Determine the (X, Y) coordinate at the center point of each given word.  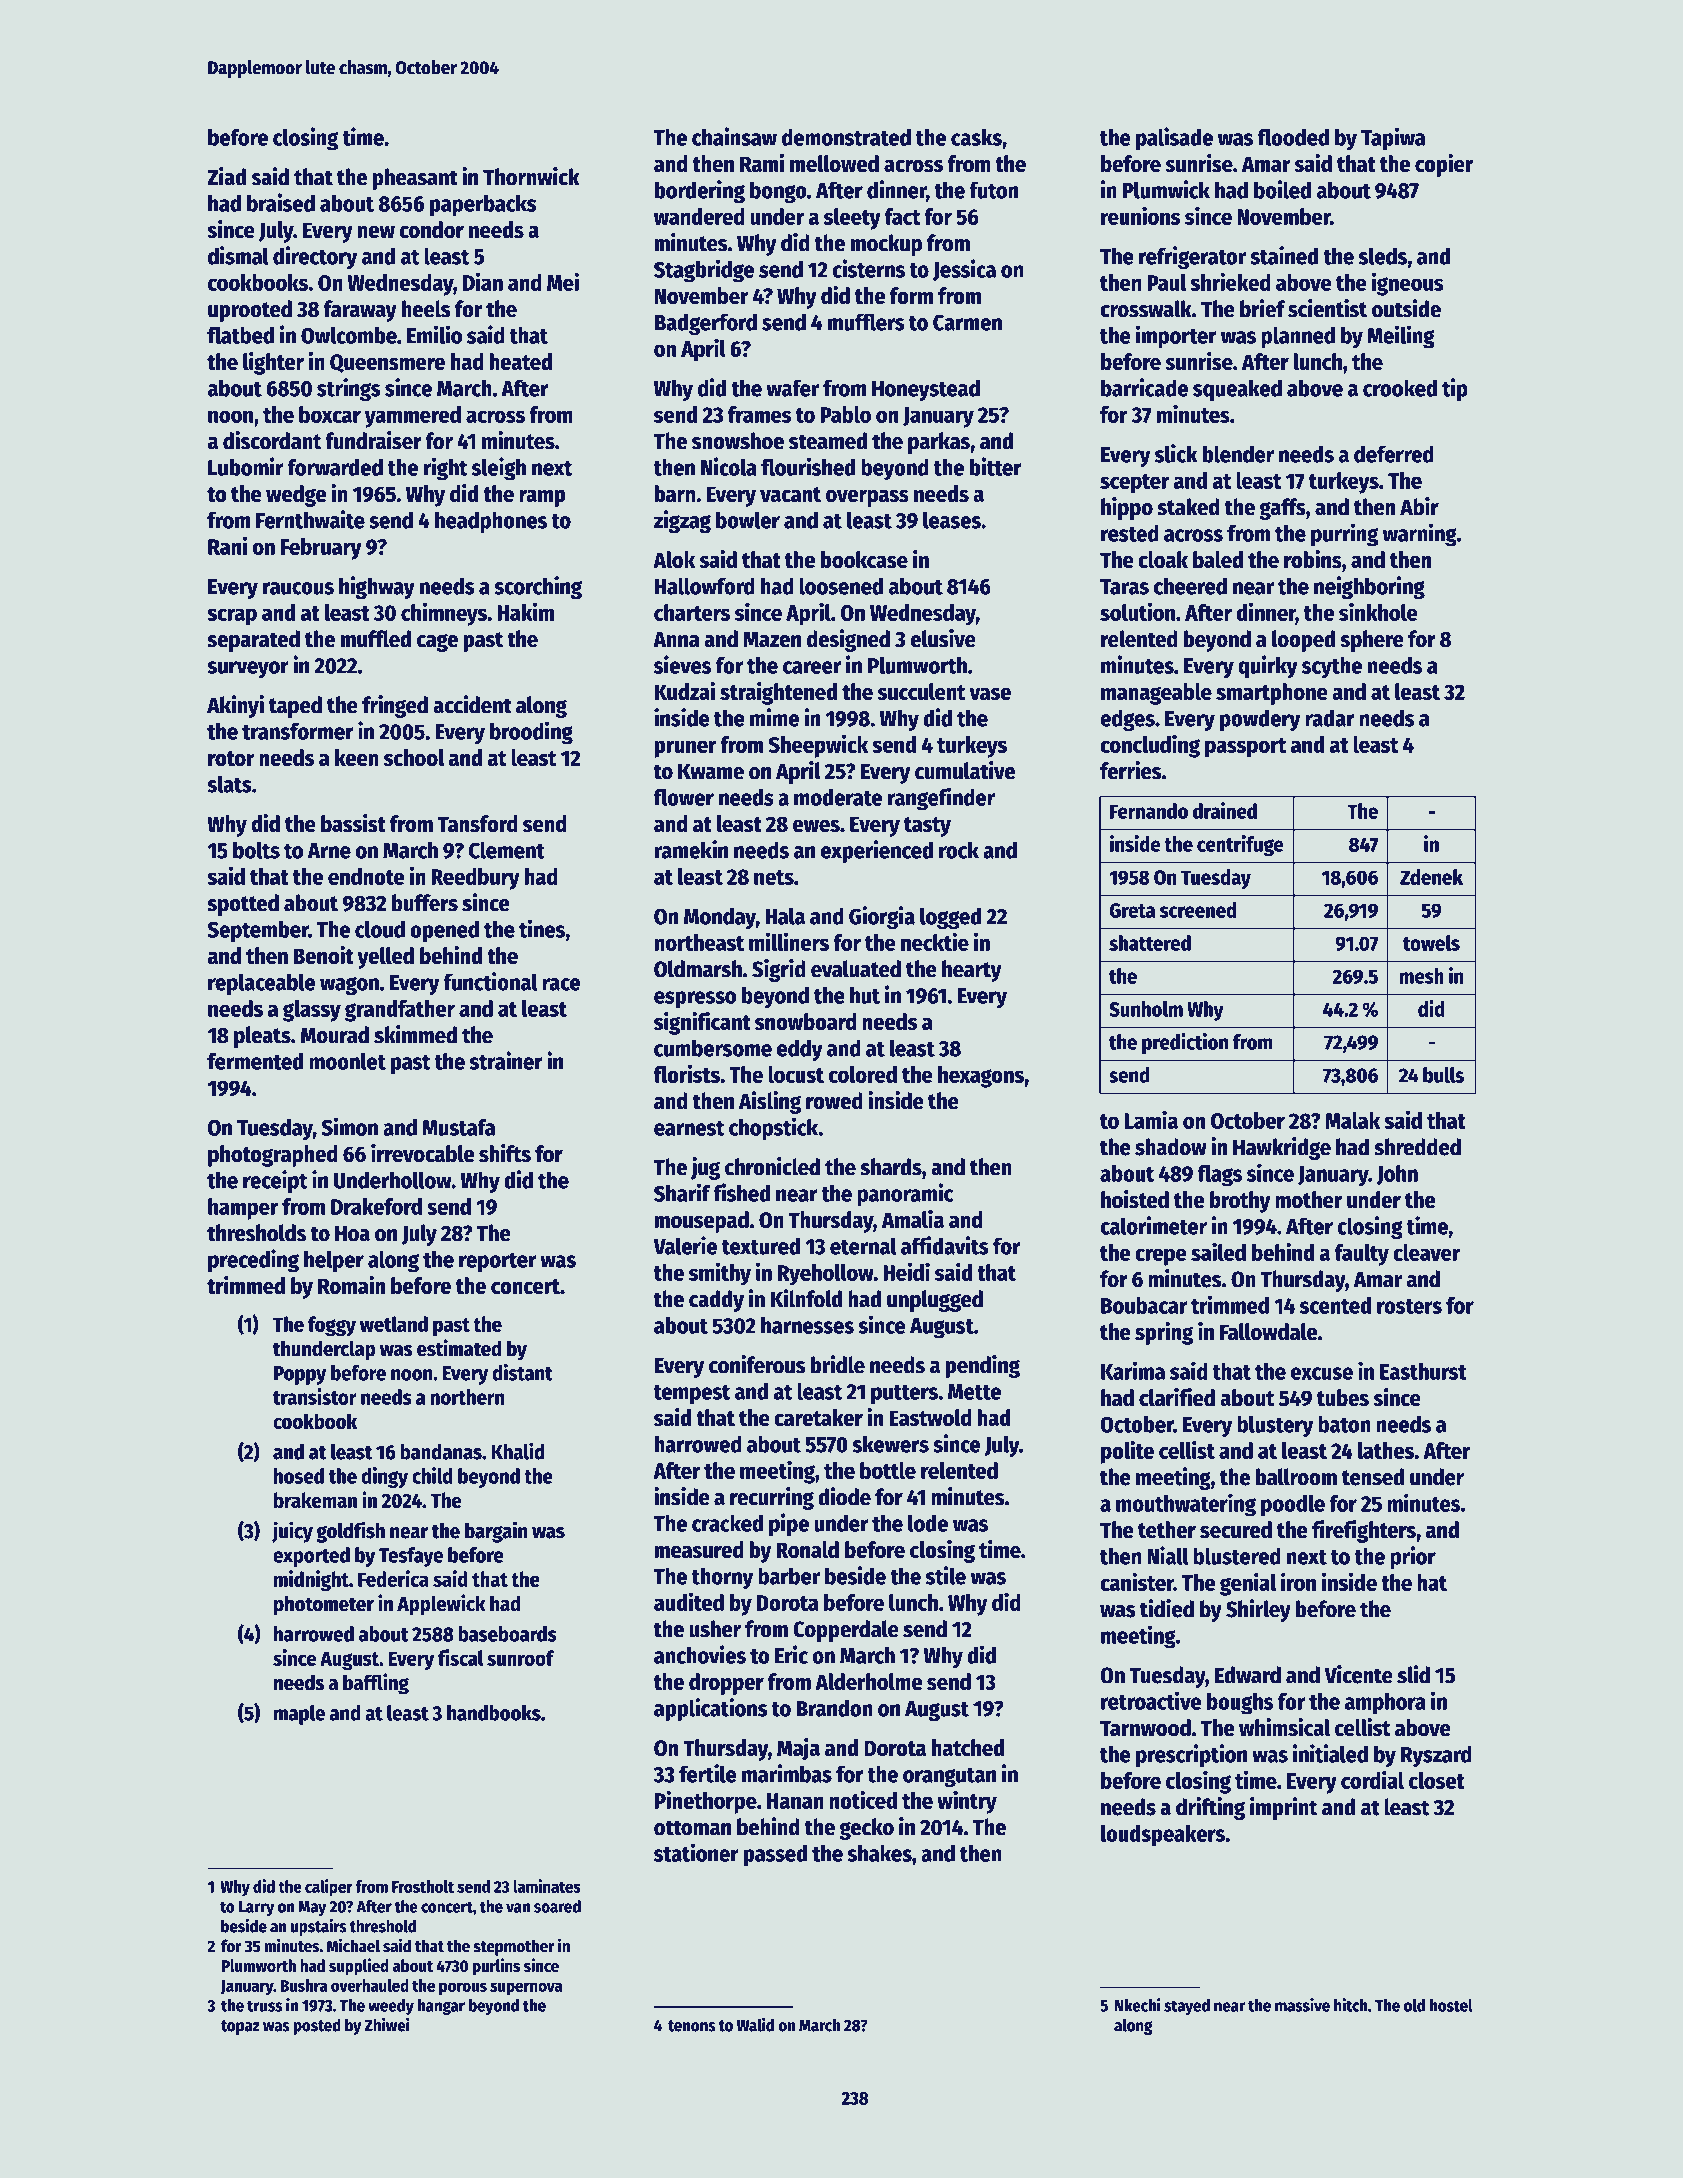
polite (1127, 1452)
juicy (292, 1532)
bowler (748, 520)
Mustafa (458, 1127)
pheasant (415, 179)
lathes (1386, 1450)
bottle (888, 1470)
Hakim (525, 611)
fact (902, 216)
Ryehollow (826, 1275)
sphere (1372, 641)
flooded (1293, 137)
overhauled (370, 1985)
